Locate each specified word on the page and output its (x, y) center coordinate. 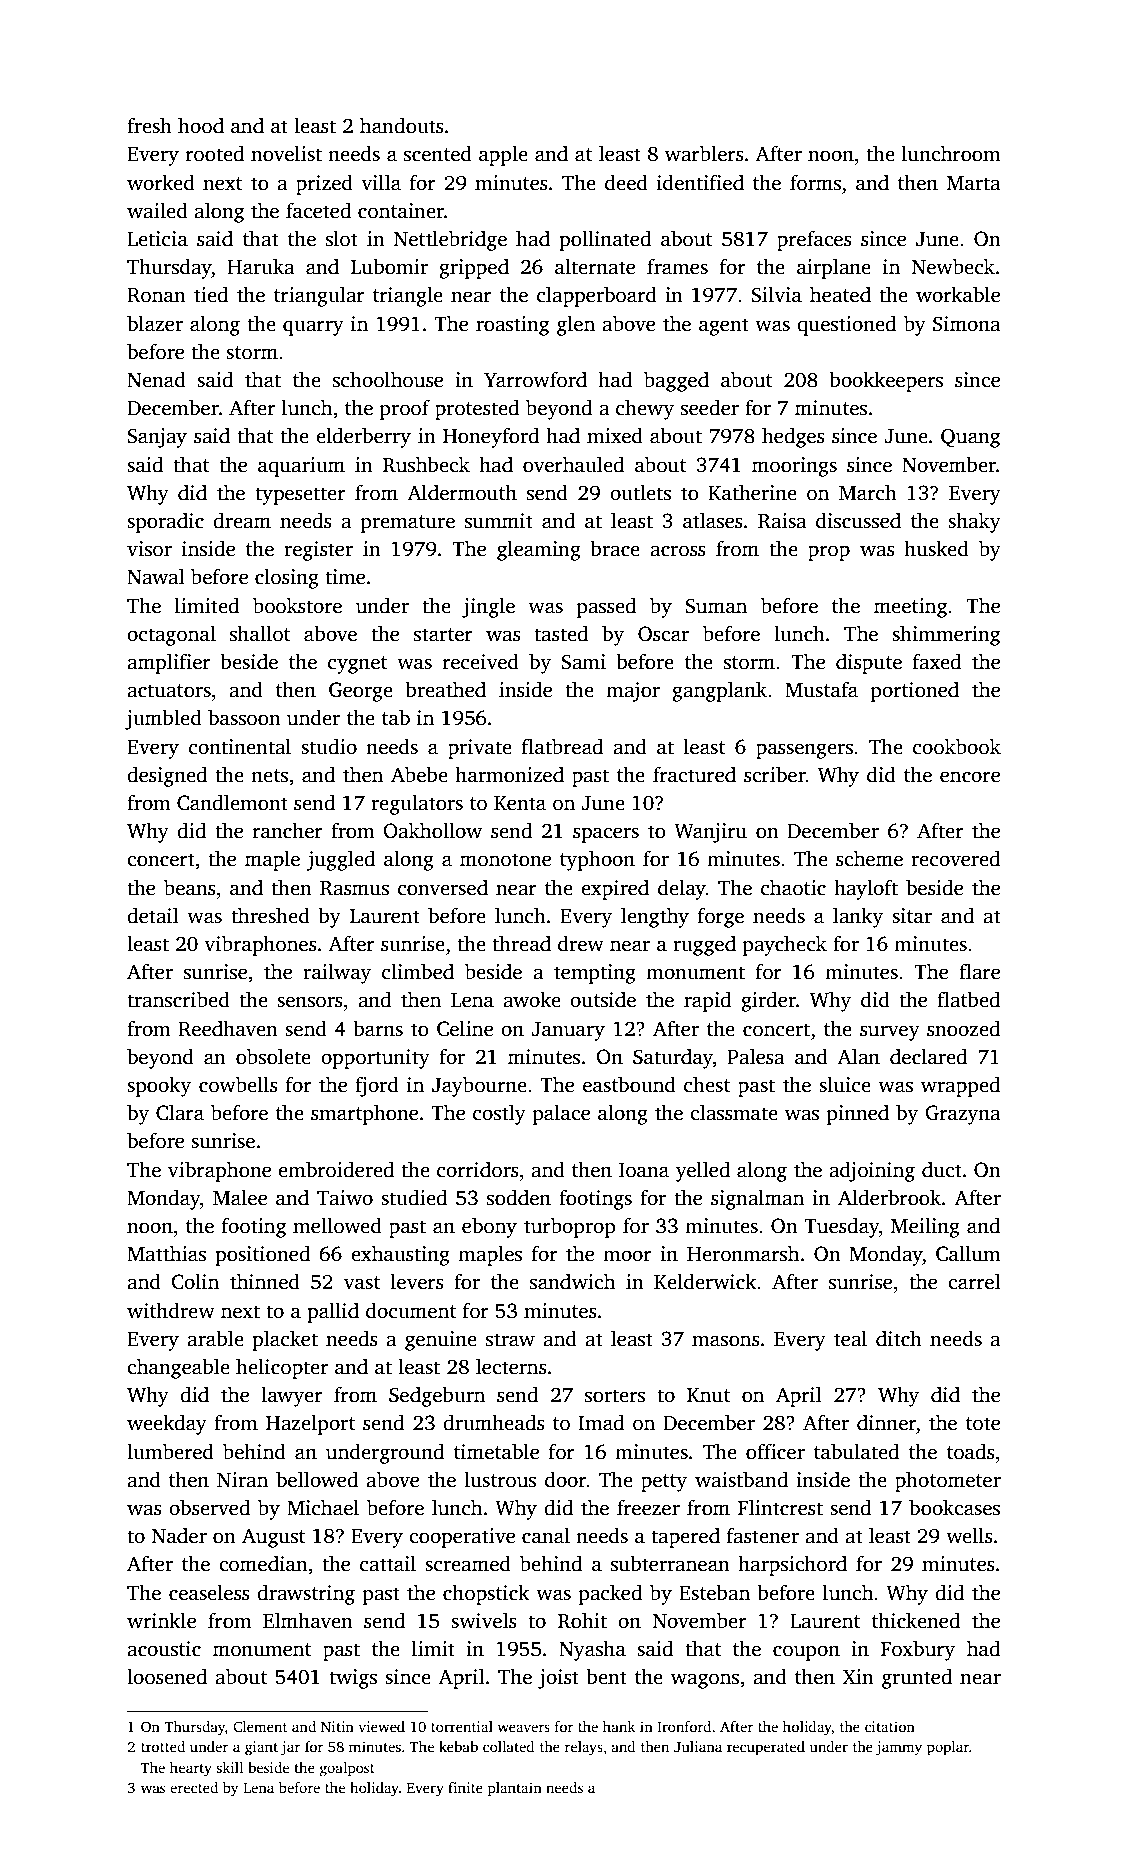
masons (725, 1341)
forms (815, 182)
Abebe (419, 774)
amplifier (169, 663)
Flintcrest (780, 1507)
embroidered (336, 1169)
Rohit (582, 1620)
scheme (869, 858)
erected (194, 1787)
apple (503, 155)
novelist (286, 153)
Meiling (925, 1227)
